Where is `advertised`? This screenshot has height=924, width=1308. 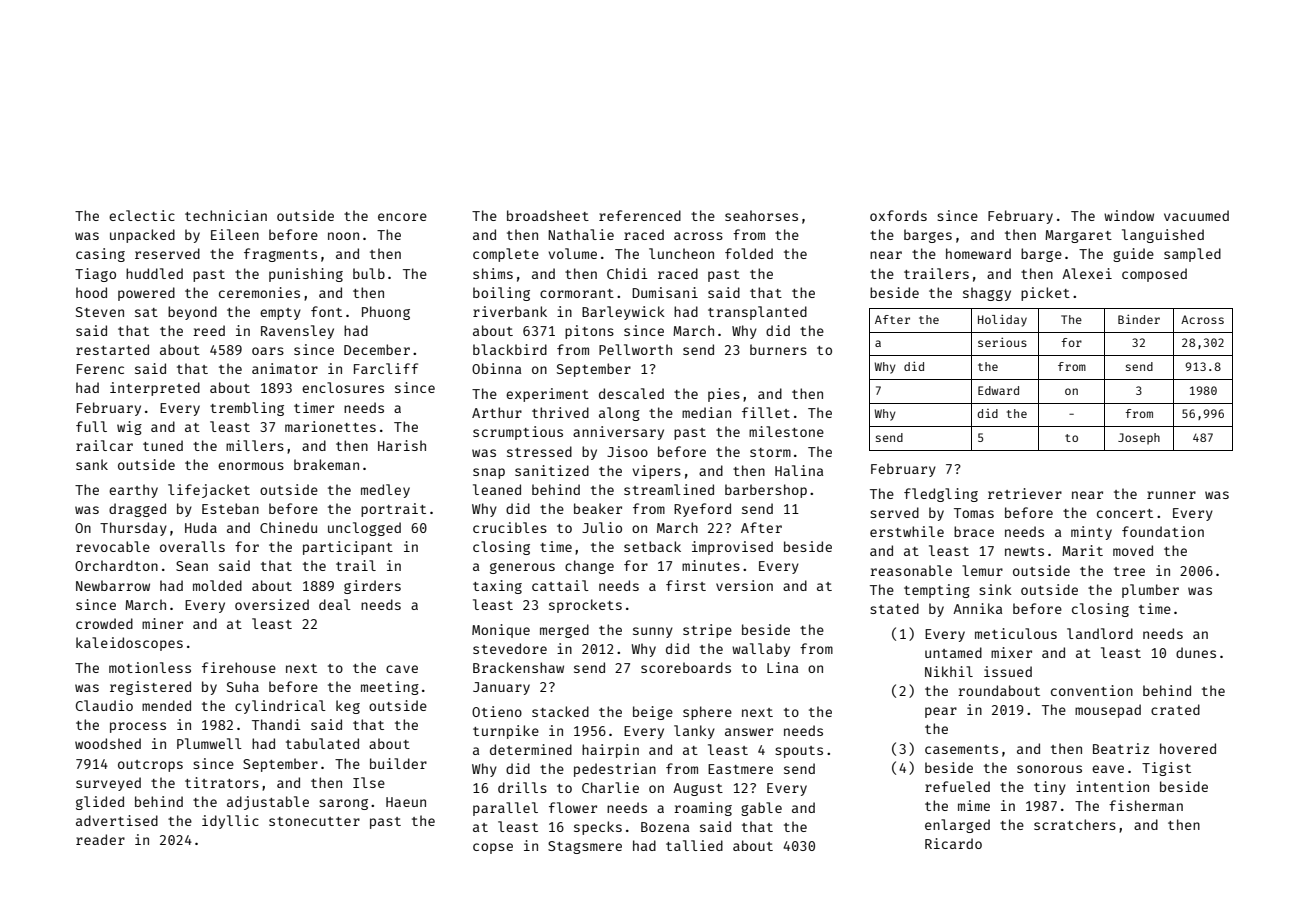
advertised is located at coordinates (117, 820).
